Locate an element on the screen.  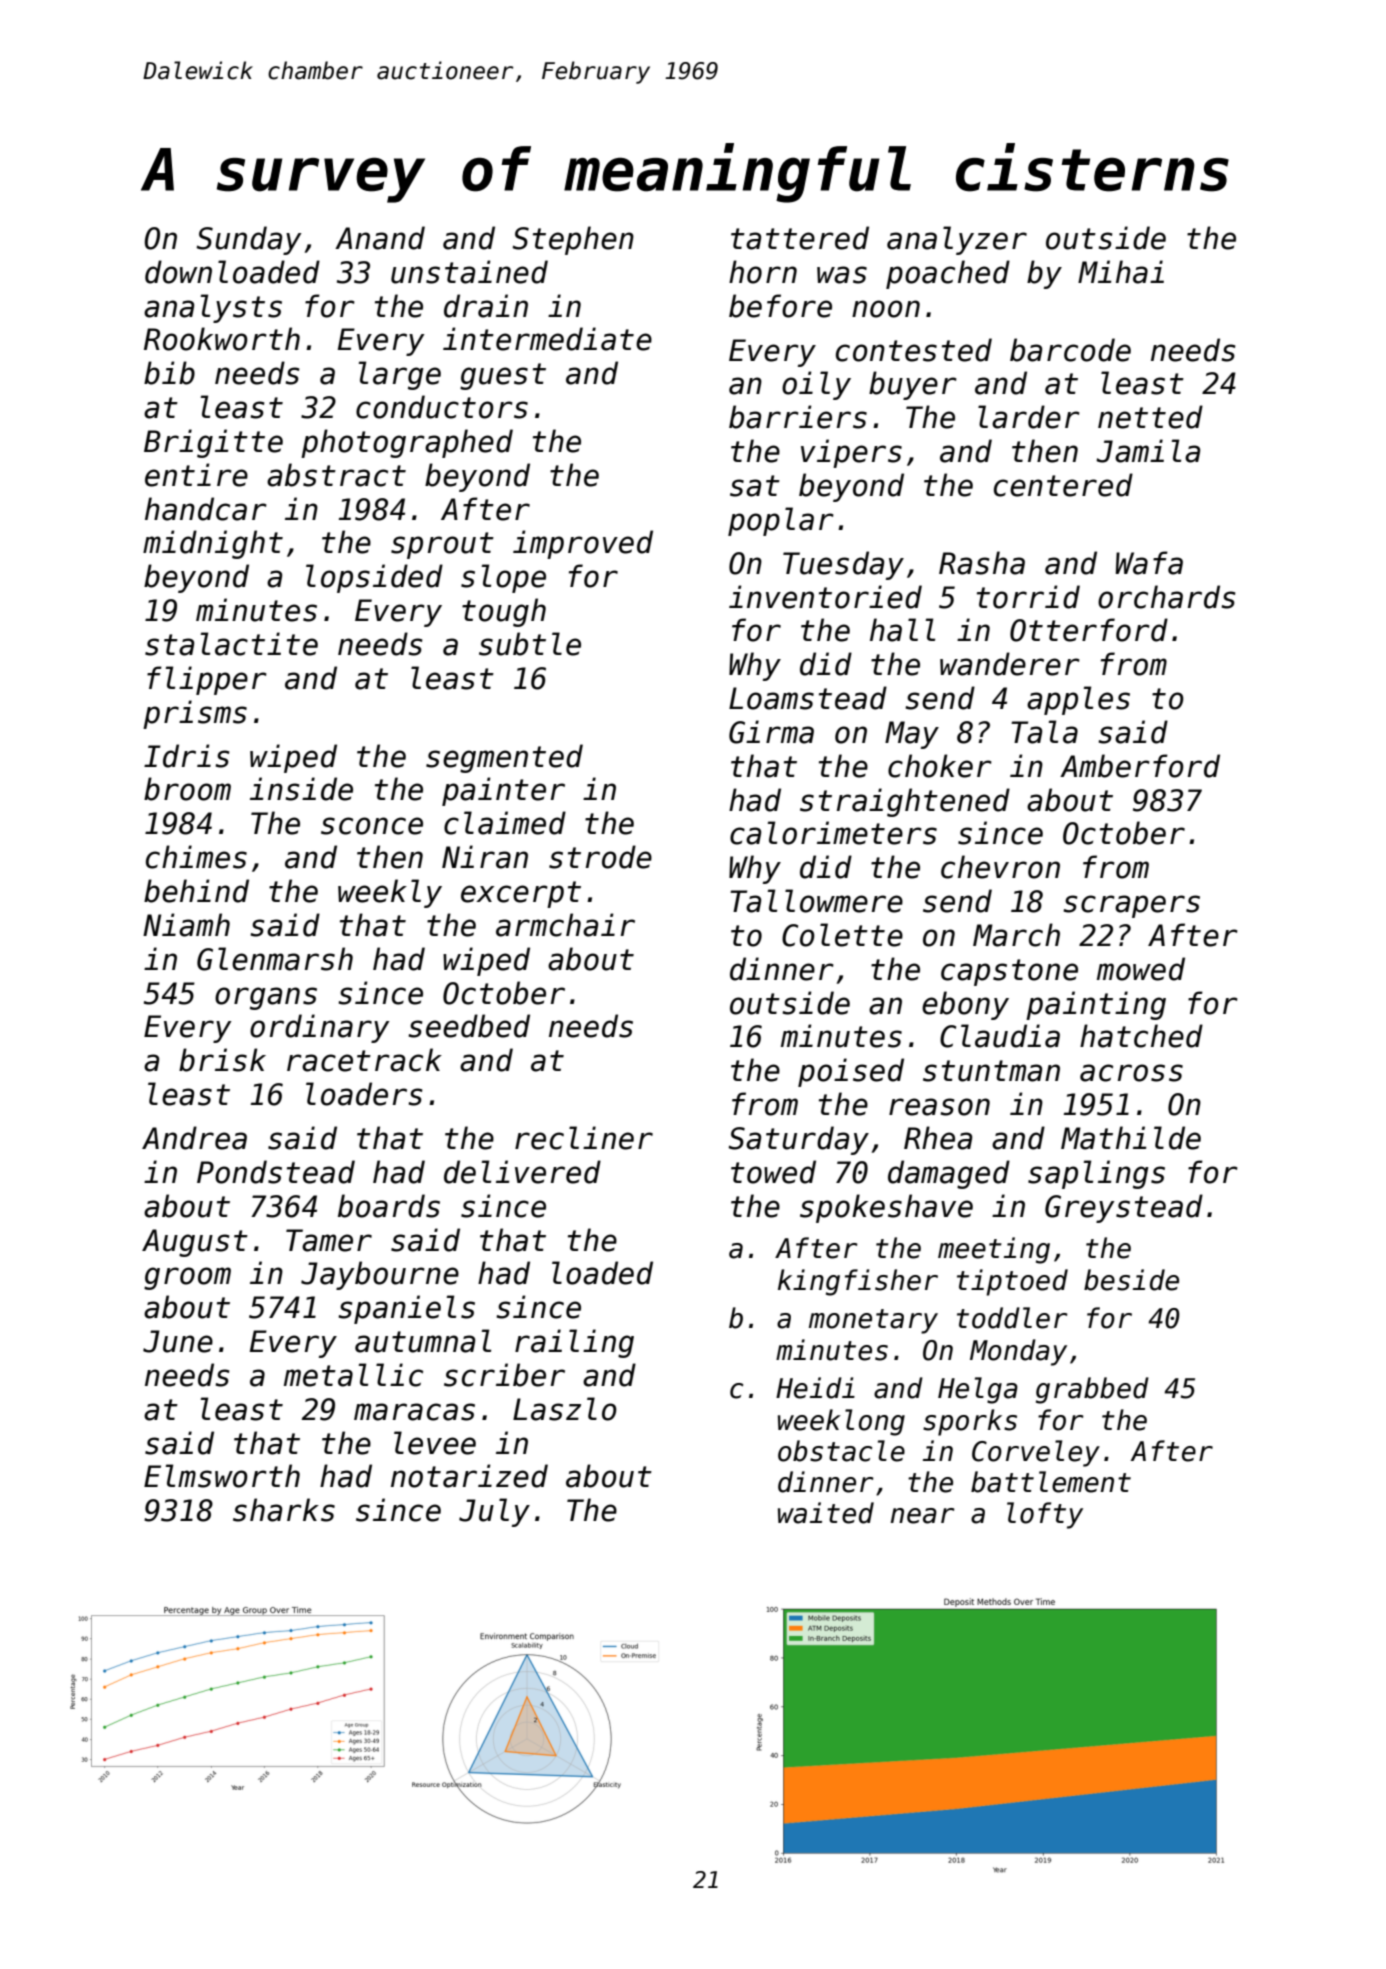
tiptoed is located at coordinates (1012, 1282).
